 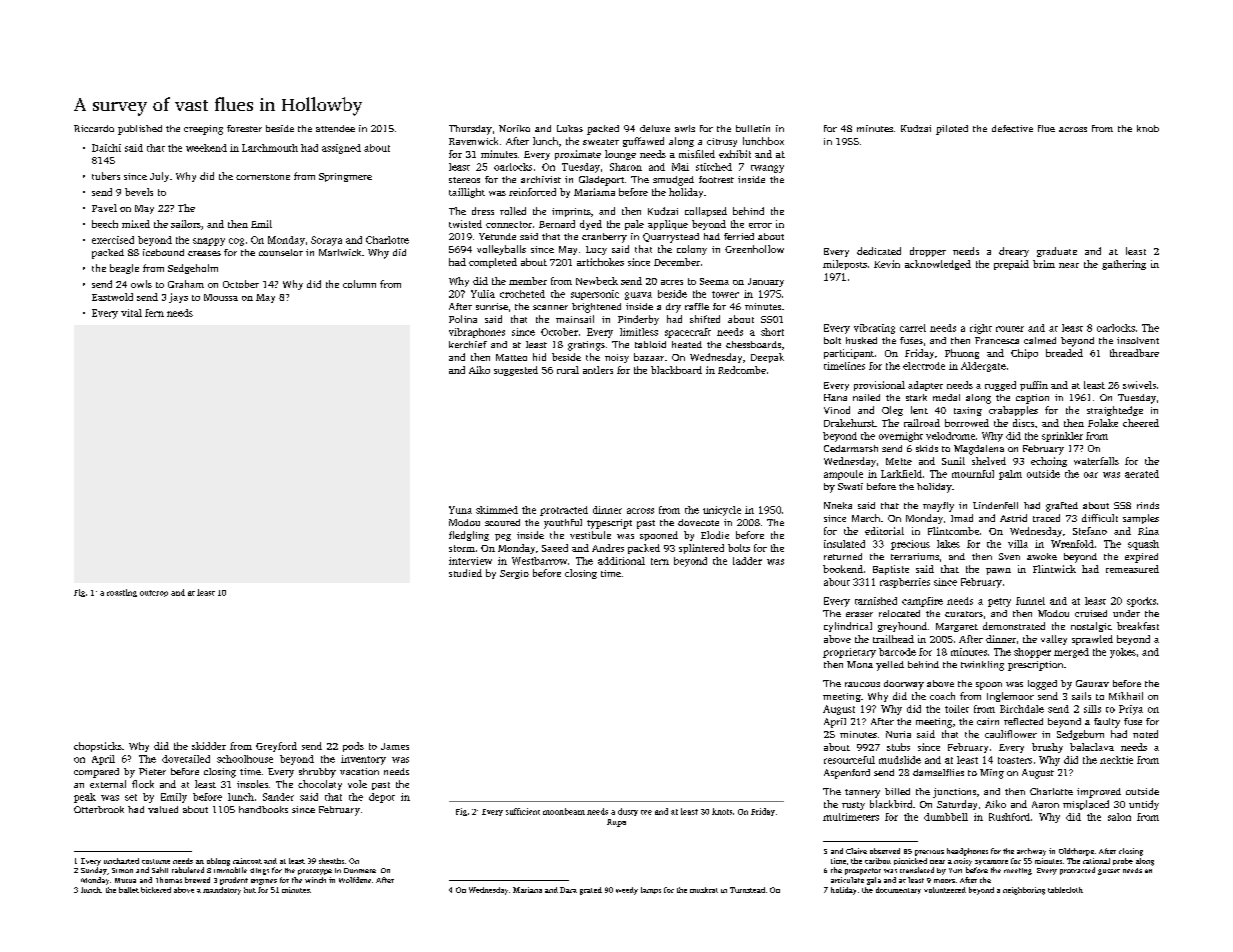 What do you see at coordinates (122, 593) in the document?
I see `roasting` at bounding box center [122, 593].
